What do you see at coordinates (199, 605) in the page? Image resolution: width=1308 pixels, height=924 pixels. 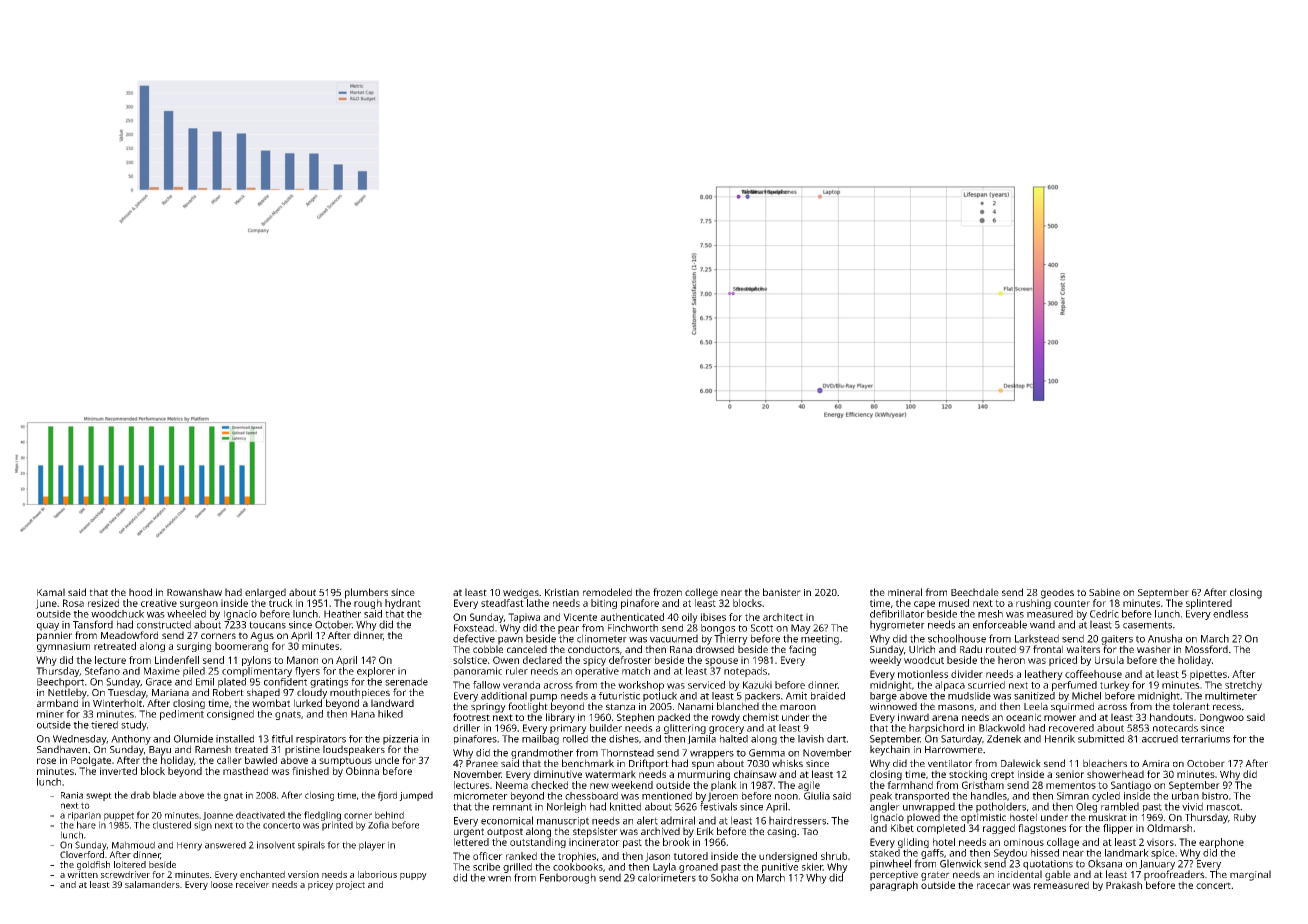 I see `surgeon` at bounding box center [199, 605].
